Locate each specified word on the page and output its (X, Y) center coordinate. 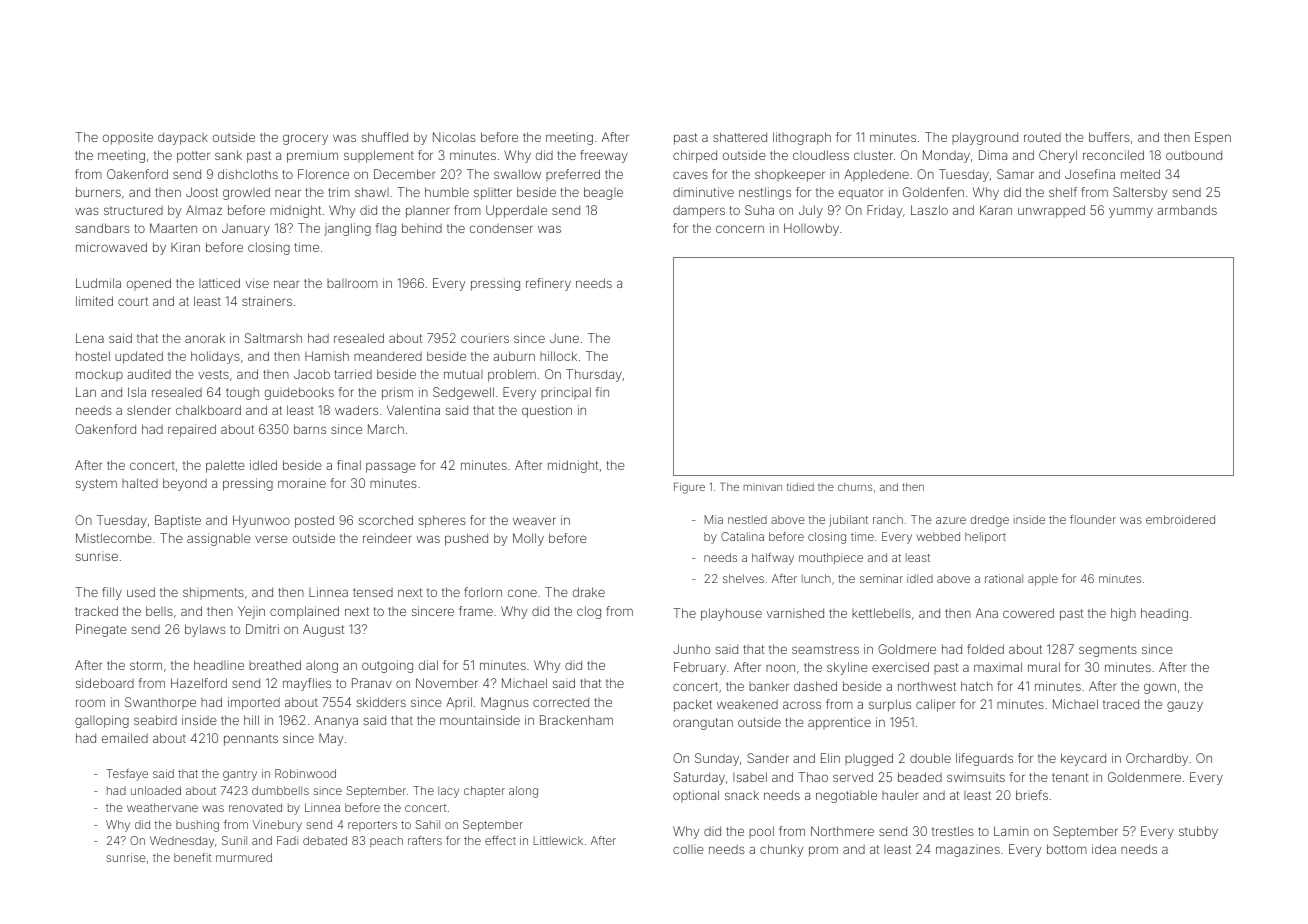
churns (855, 487)
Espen (1213, 138)
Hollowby (811, 229)
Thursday (594, 375)
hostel (93, 356)
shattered (740, 137)
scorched (386, 520)
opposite (128, 138)
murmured (244, 857)
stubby (1198, 832)
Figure (689, 488)
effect (500, 840)
